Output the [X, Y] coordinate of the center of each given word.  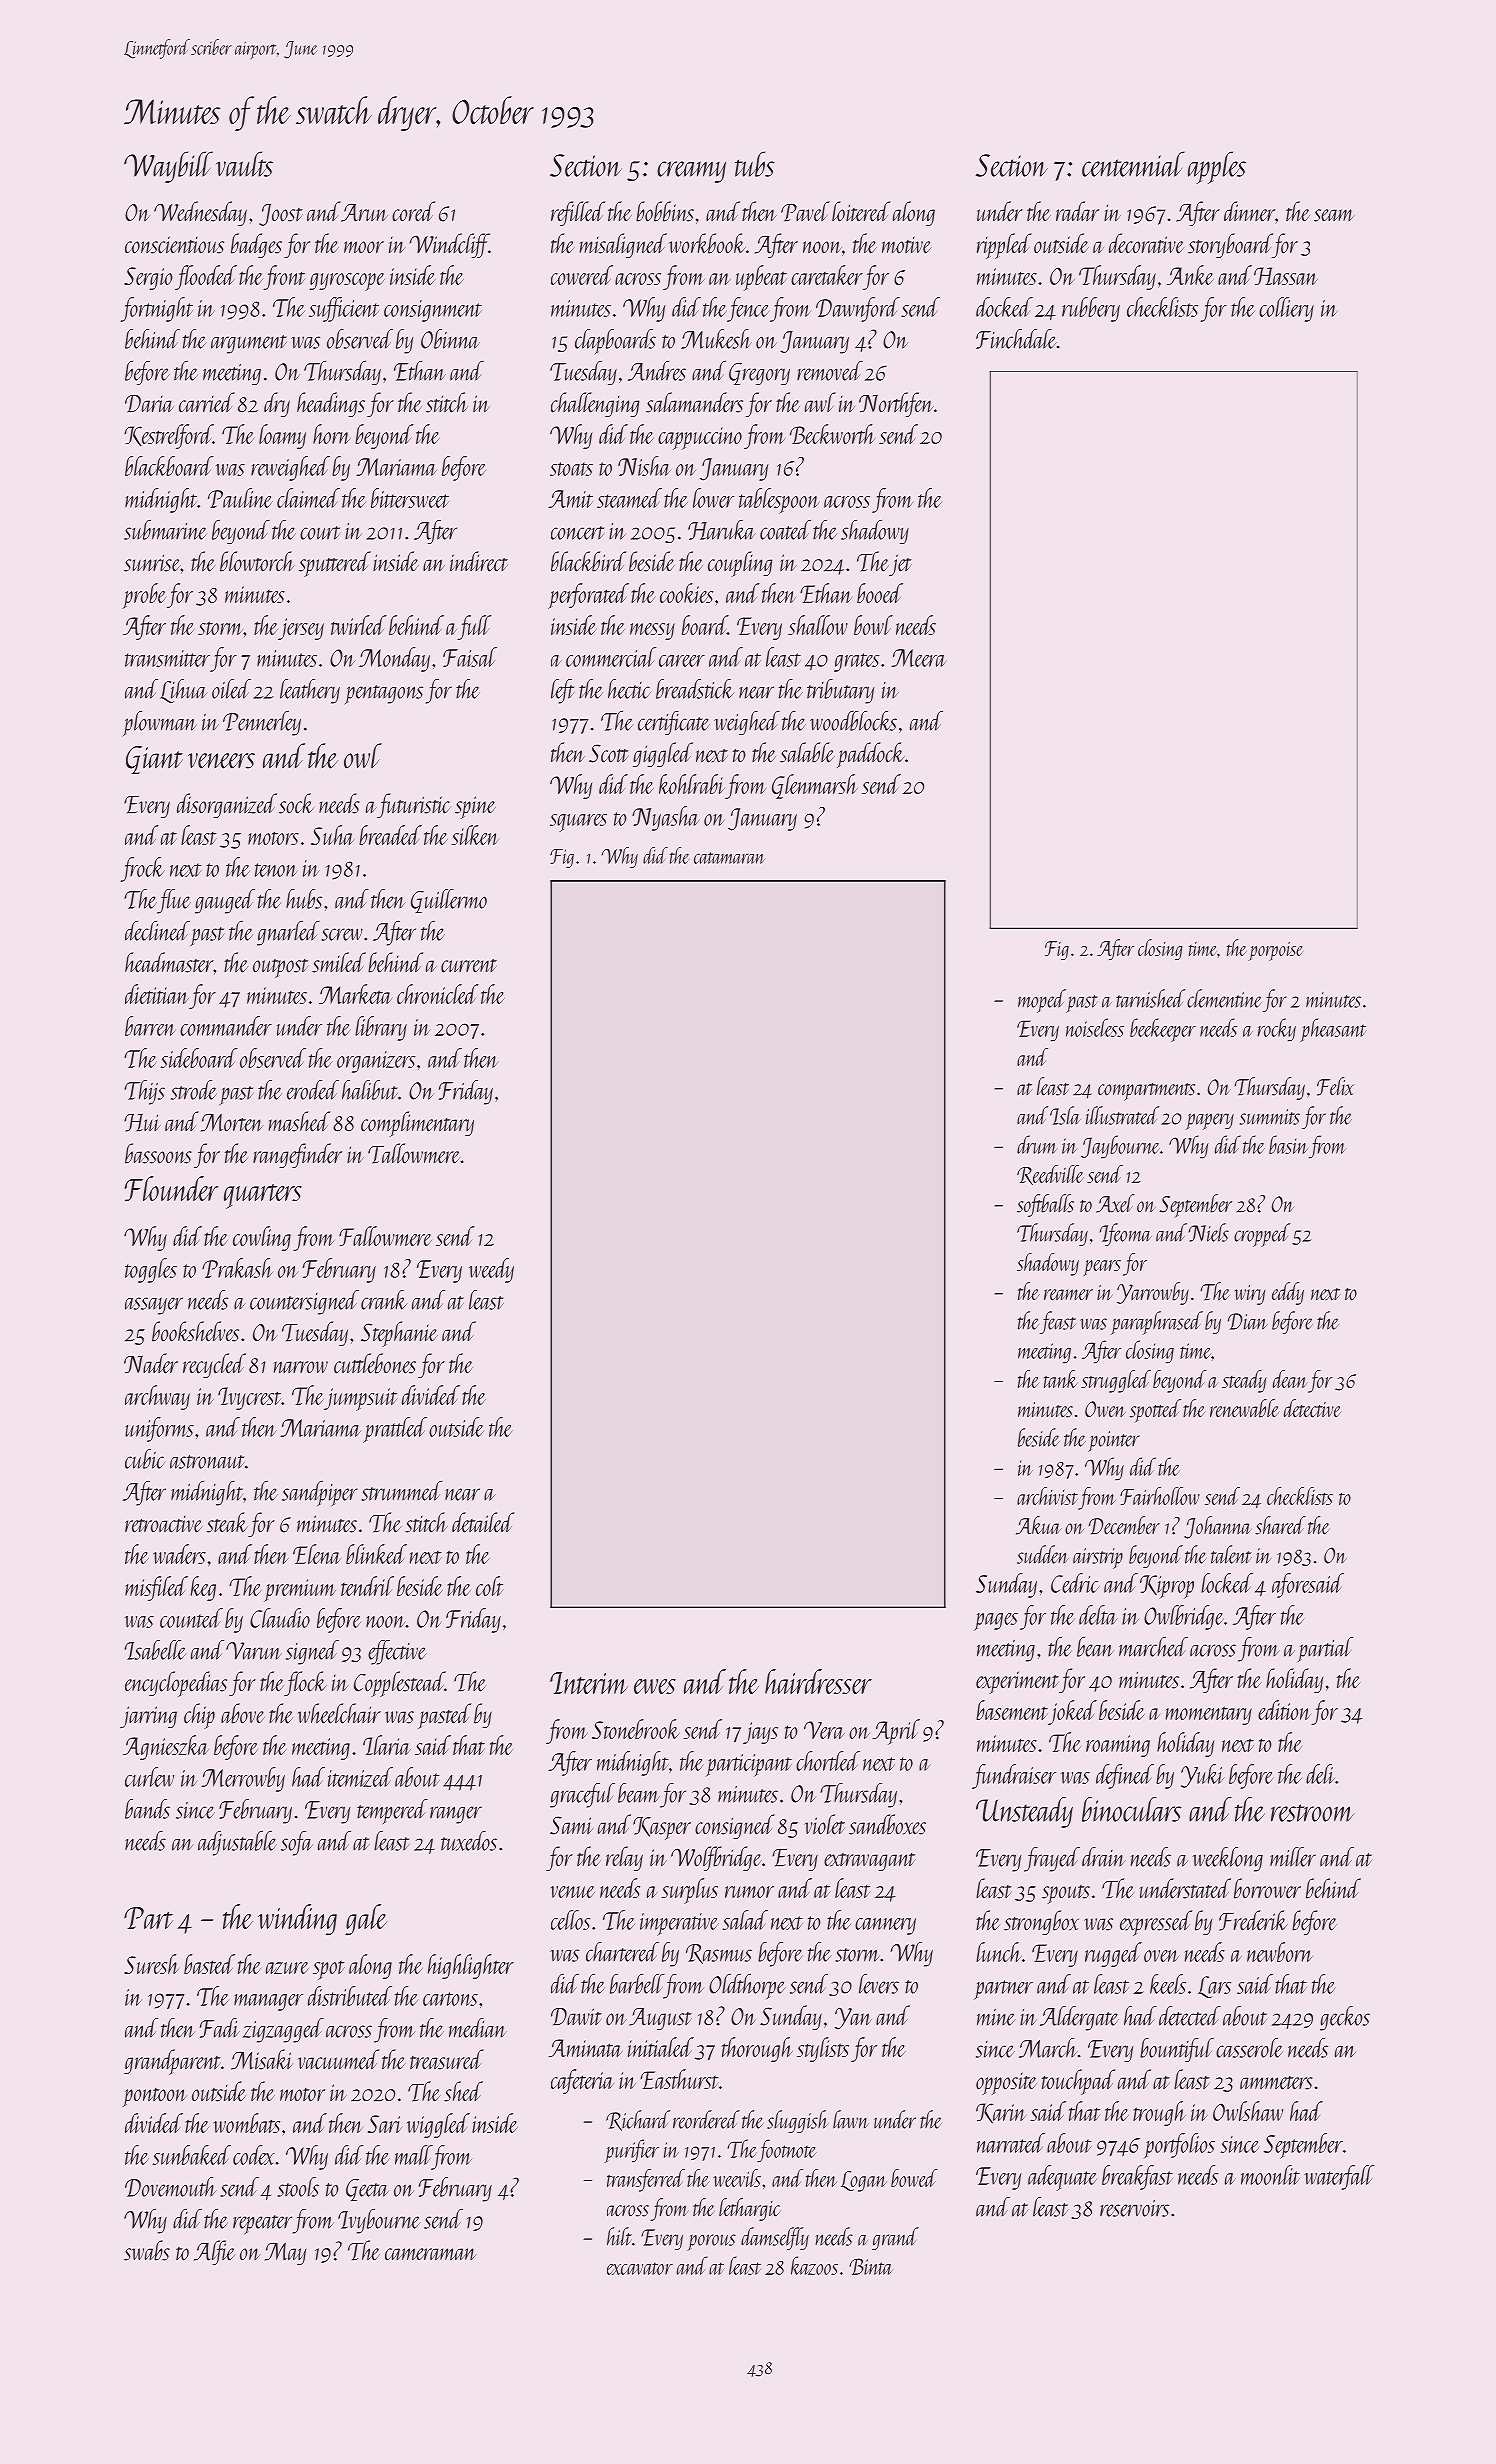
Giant [154, 760]
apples [1217, 167]
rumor [749, 1892]
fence [748, 309]
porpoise [1276, 951]
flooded [206, 277]
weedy [491, 1270]
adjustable [237, 1843]
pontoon [154, 2097]
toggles [151, 1270]
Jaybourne [1120, 1147]
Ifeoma [1125, 1234]
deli [1320, 1774]
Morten [232, 1122]
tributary [840, 691]
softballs [1045, 1205]
